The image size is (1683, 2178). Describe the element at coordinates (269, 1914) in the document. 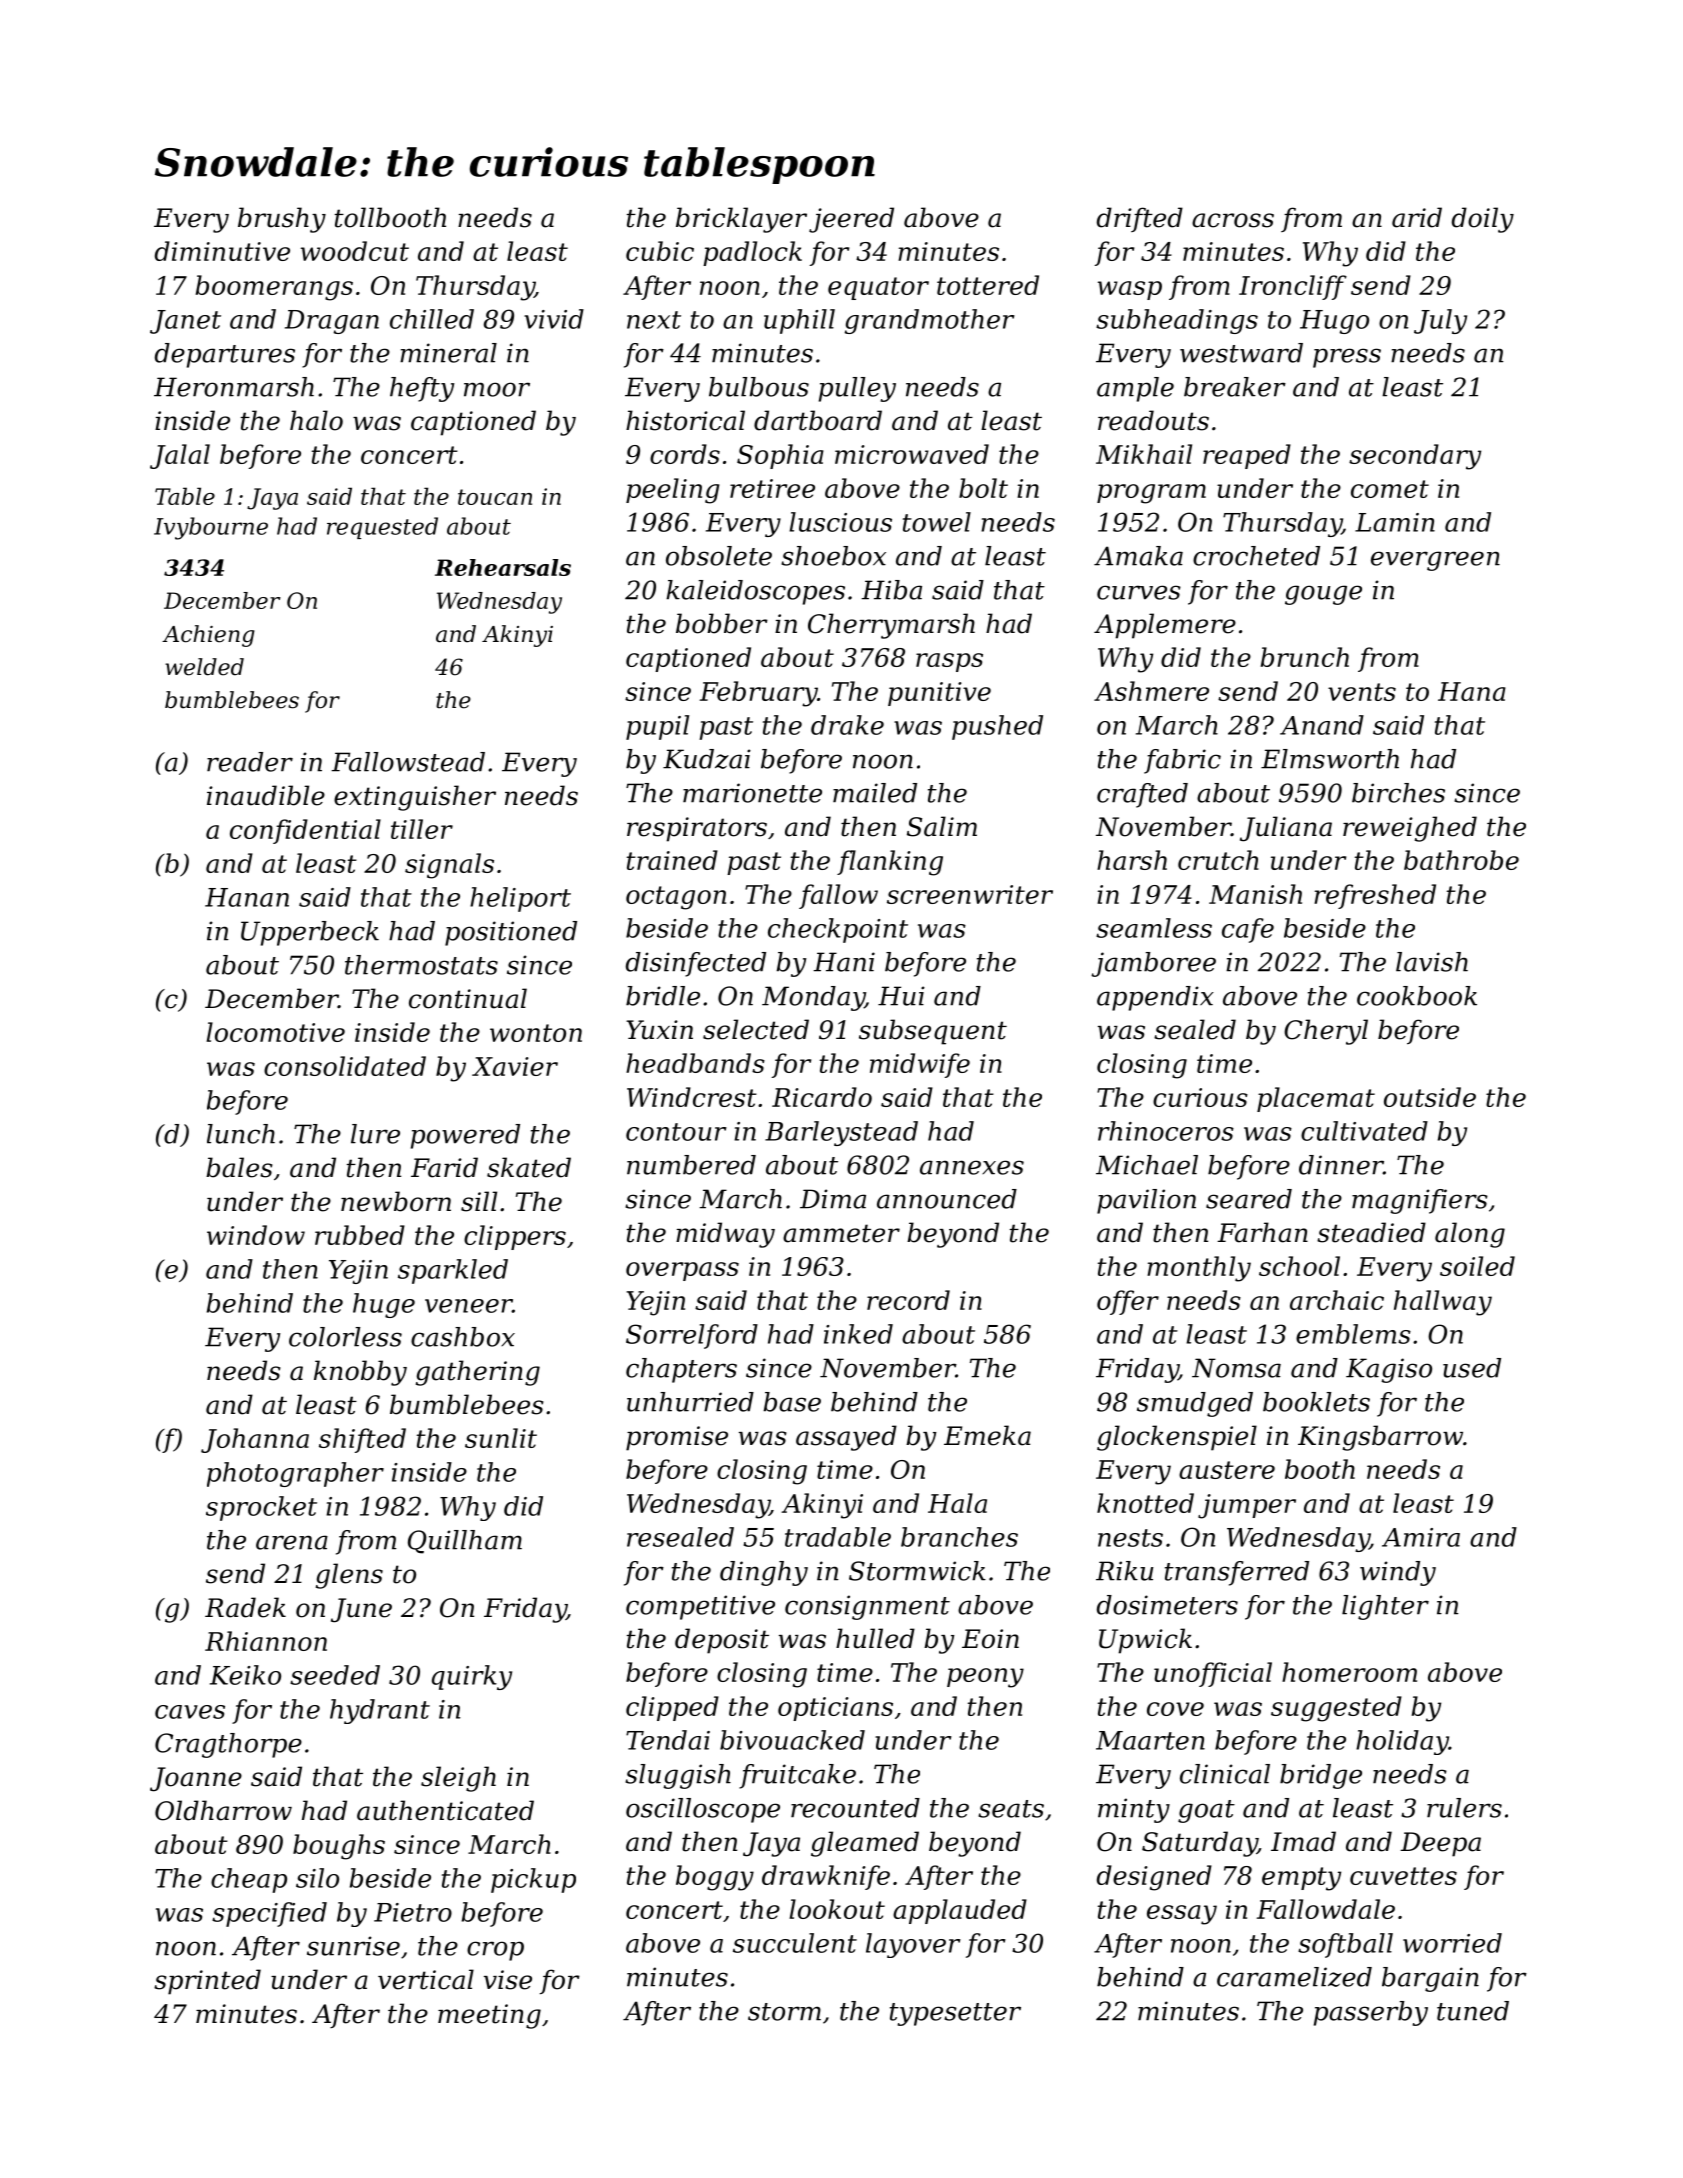

I see `specified` at that location.
